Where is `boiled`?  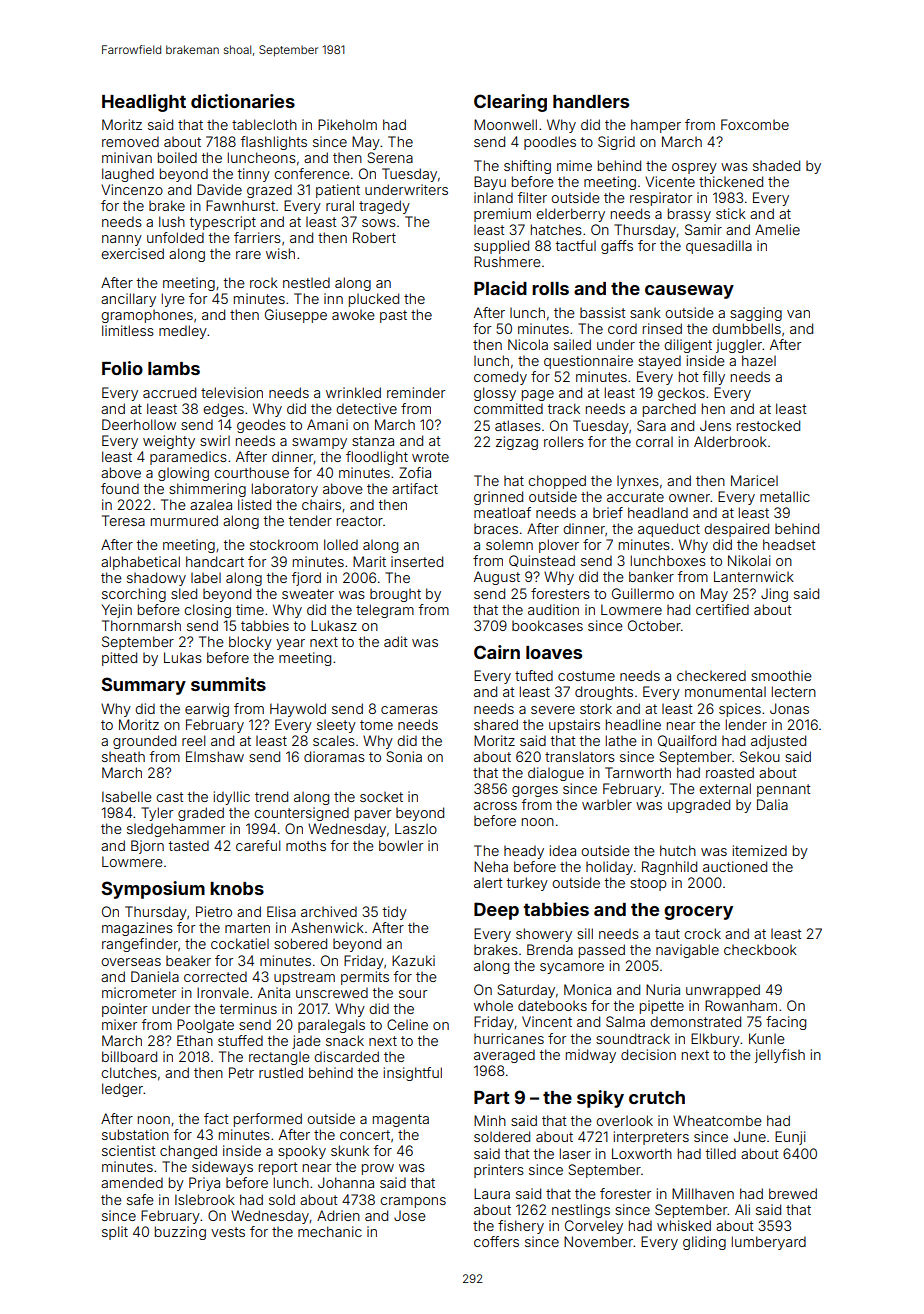 boiled is located at coordinates (177, 157).
